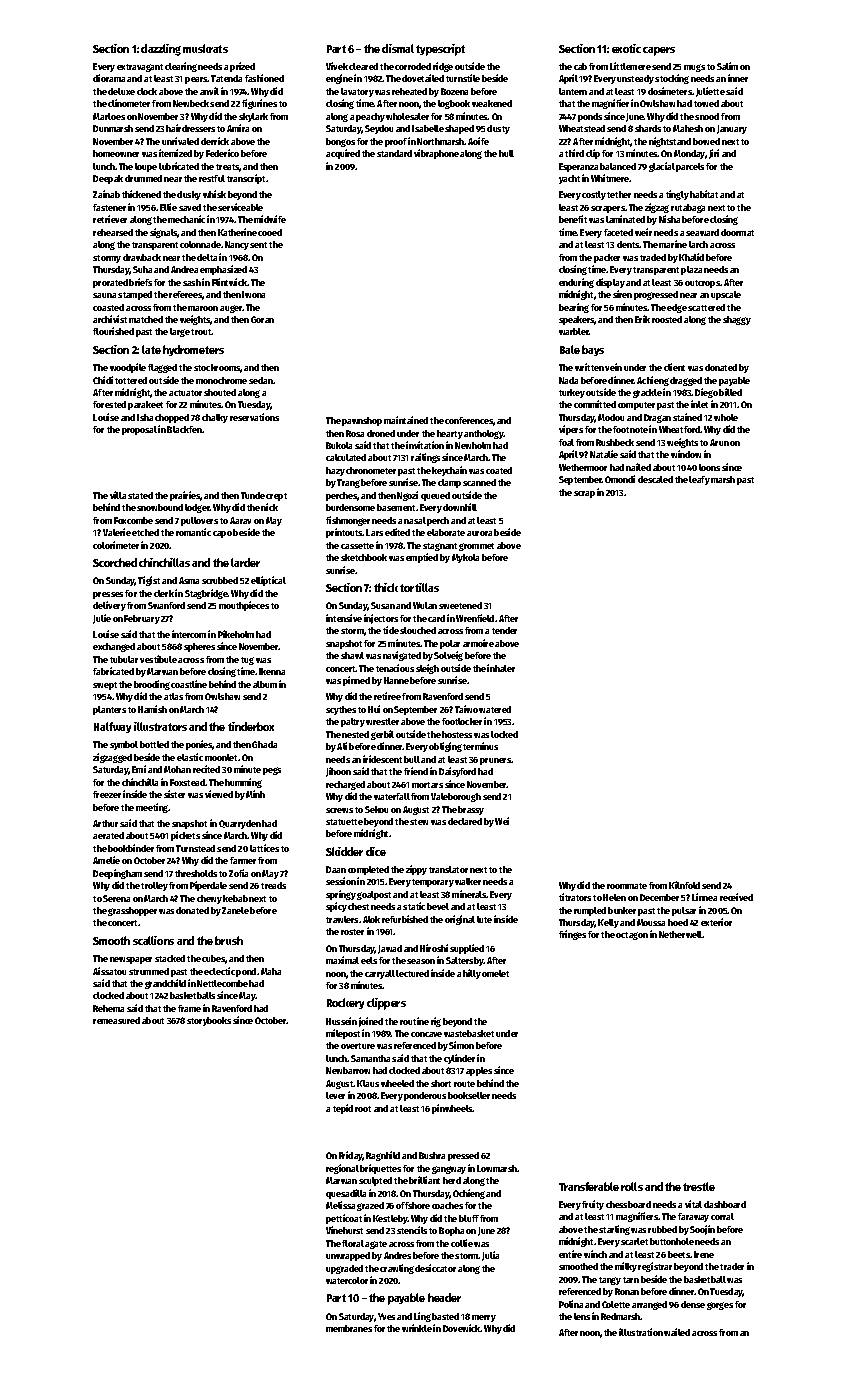 Image resolution: width=849 pixels, height=1400 pixels. What do you see at coordinates (580, 66) in the image?
I see `cab` at bounding box center [580, 66].
